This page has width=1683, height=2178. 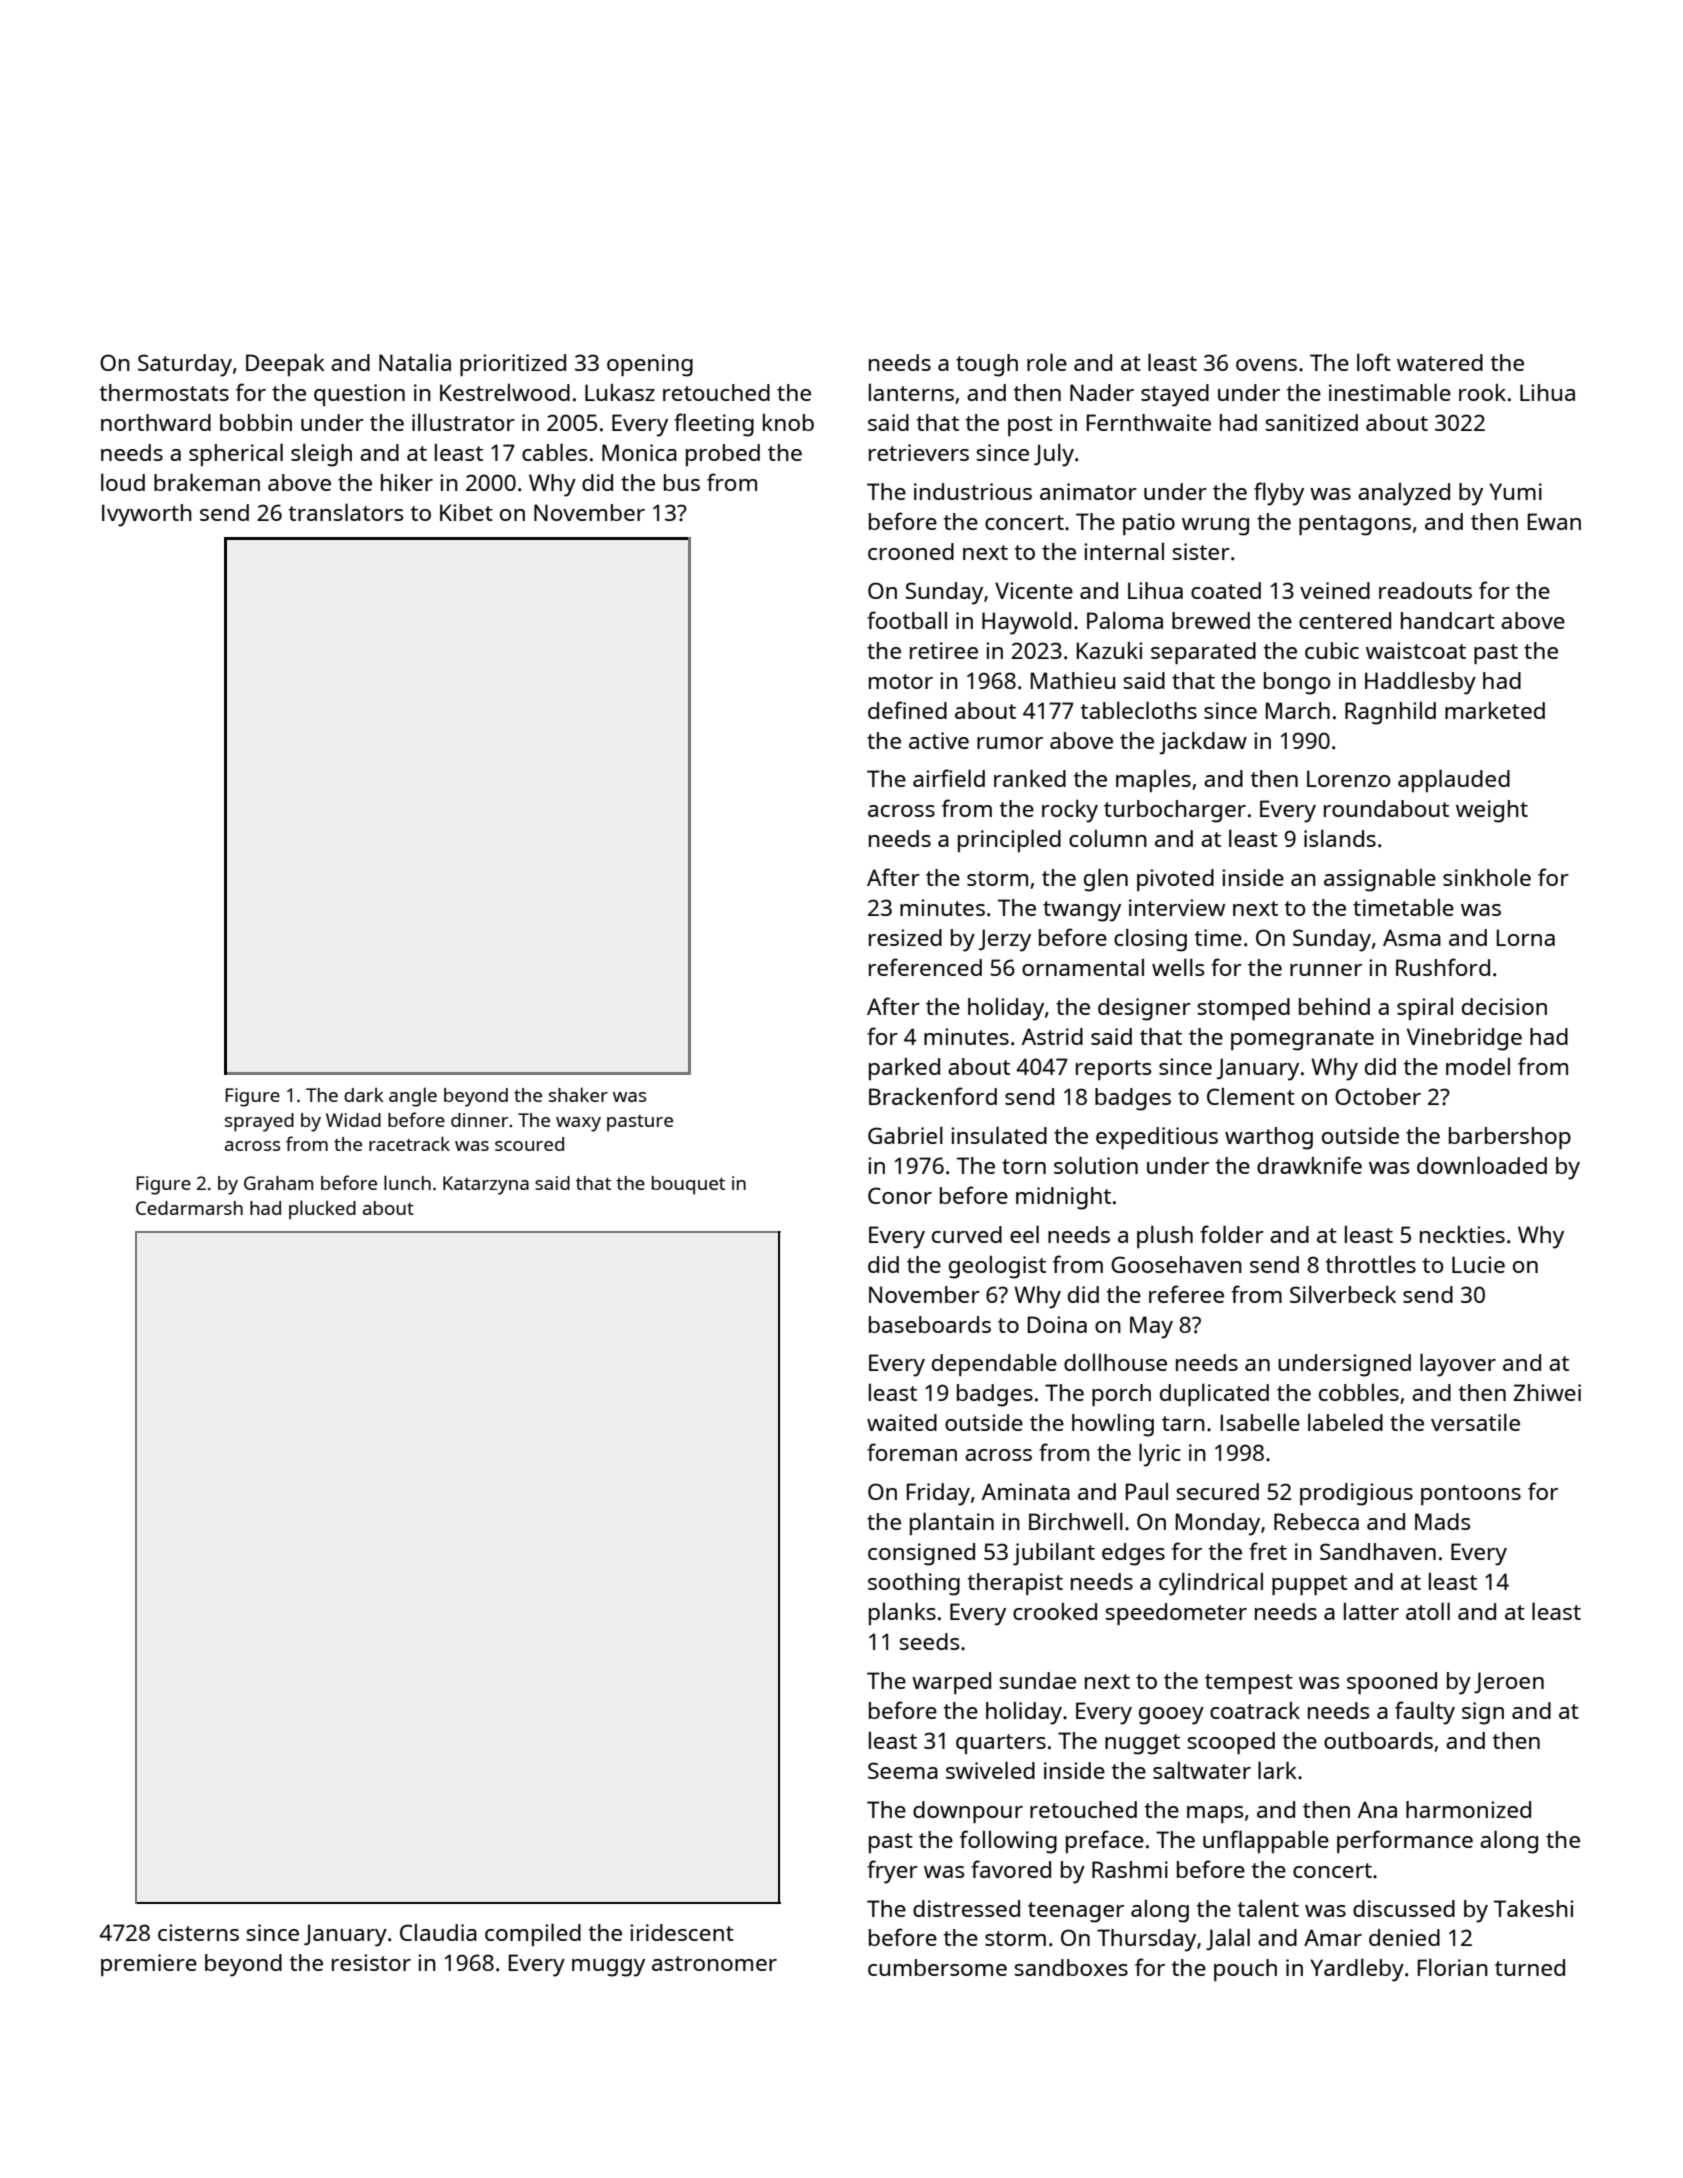 What do you see at coordinates (198, 1932) in the page?
I see `cisterns` at bounding box center [198, 1932].
